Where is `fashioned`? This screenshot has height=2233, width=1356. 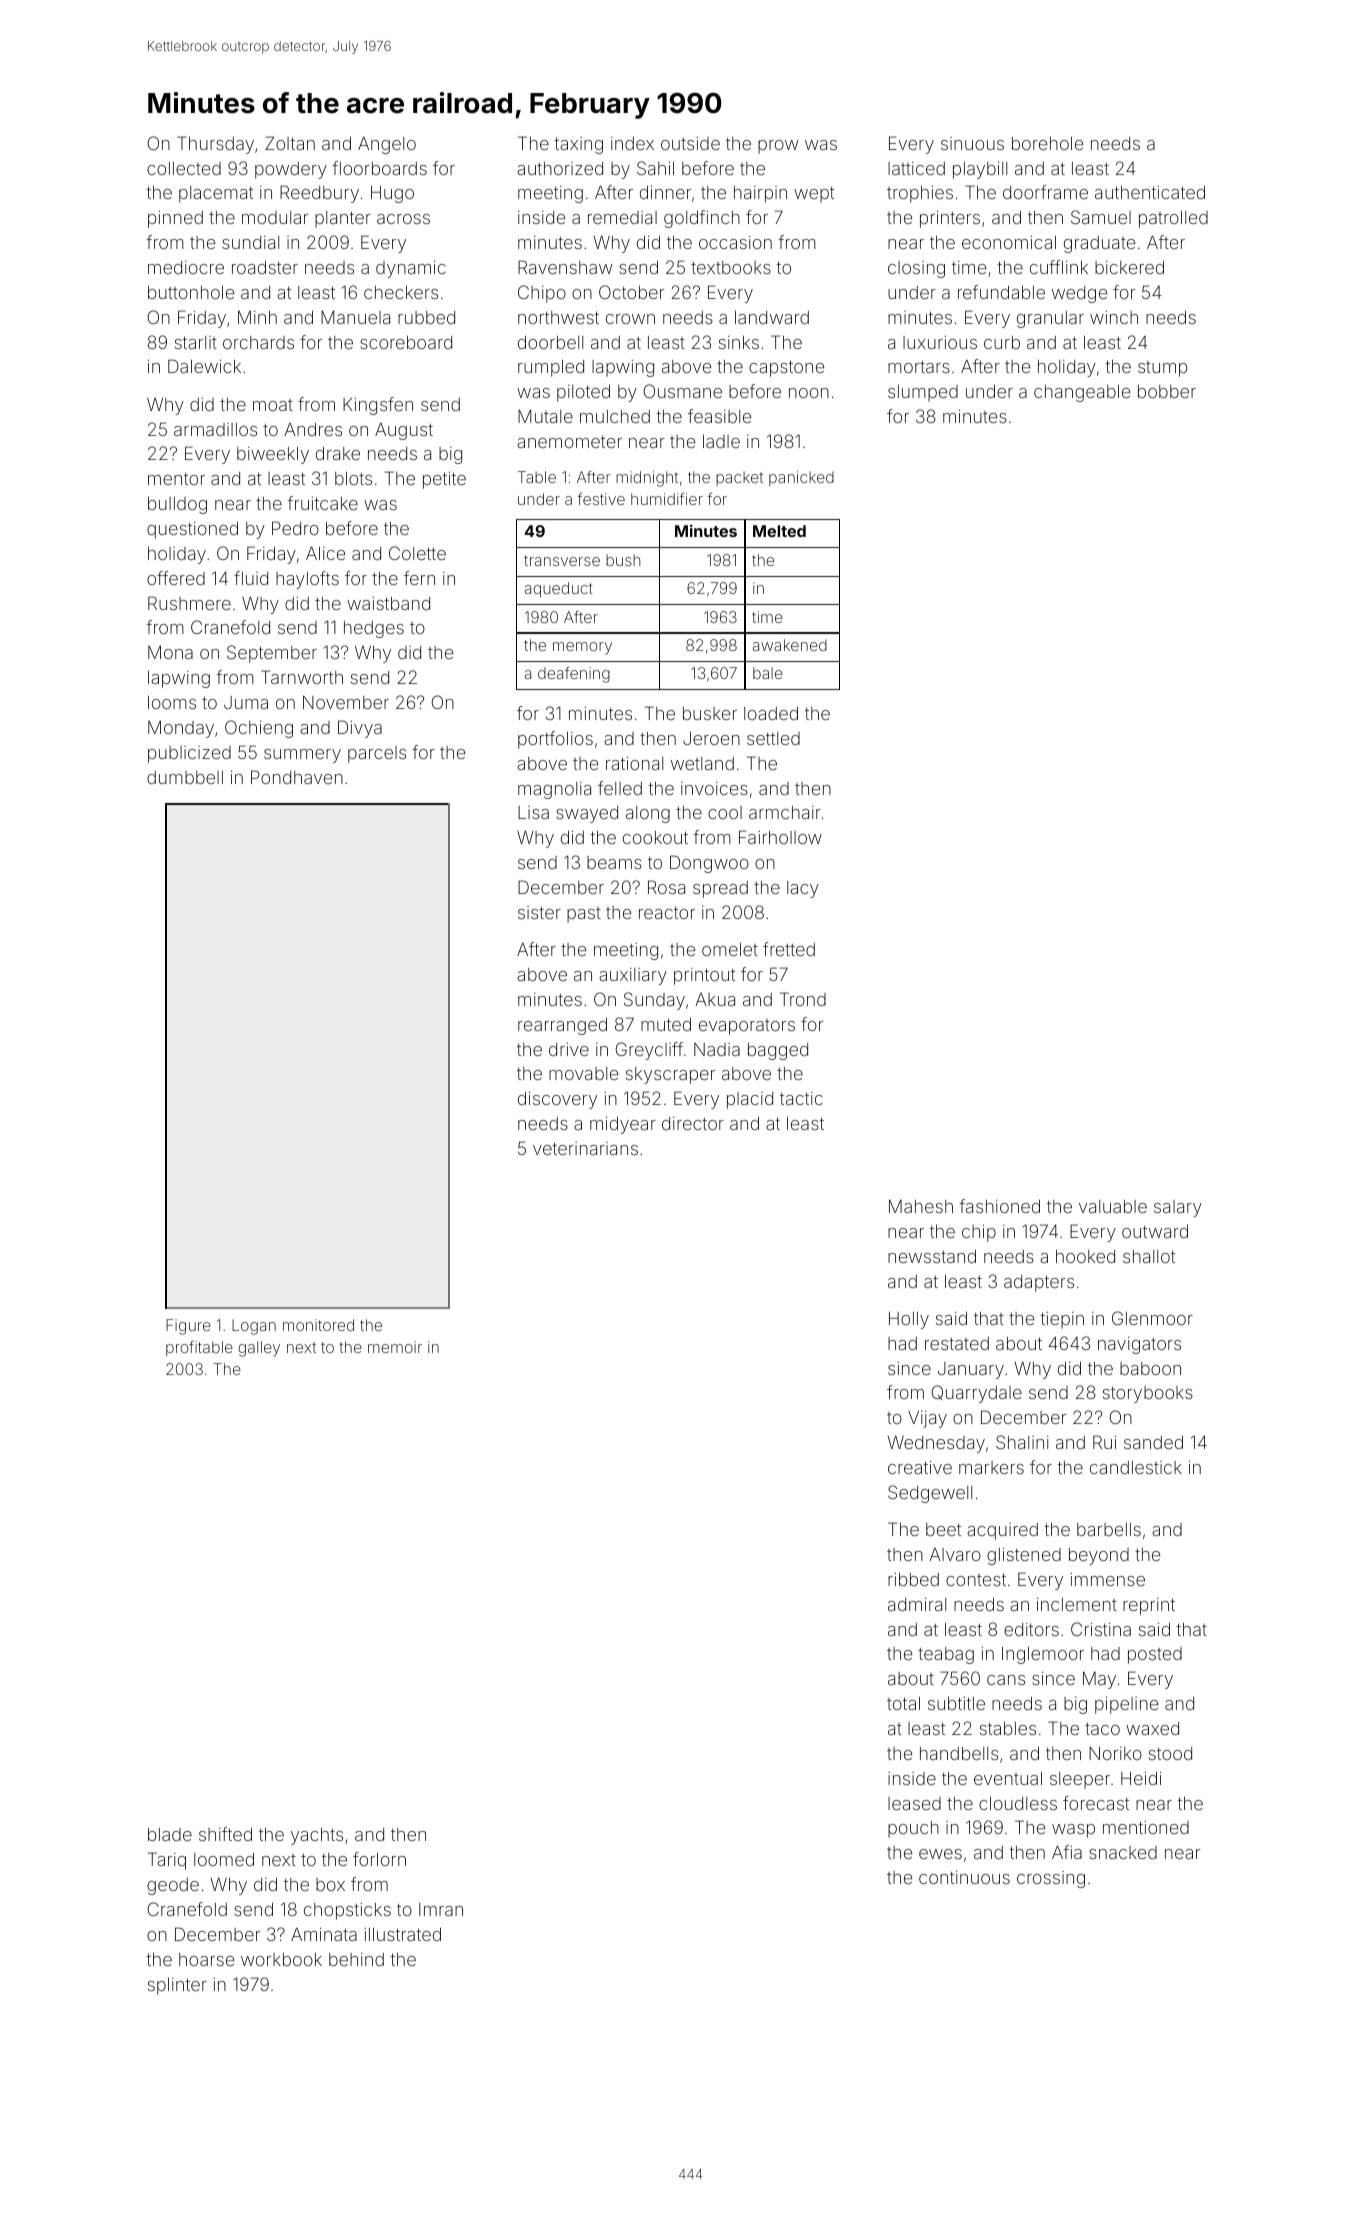 fashioned is located at coordinates (999, 1206).
